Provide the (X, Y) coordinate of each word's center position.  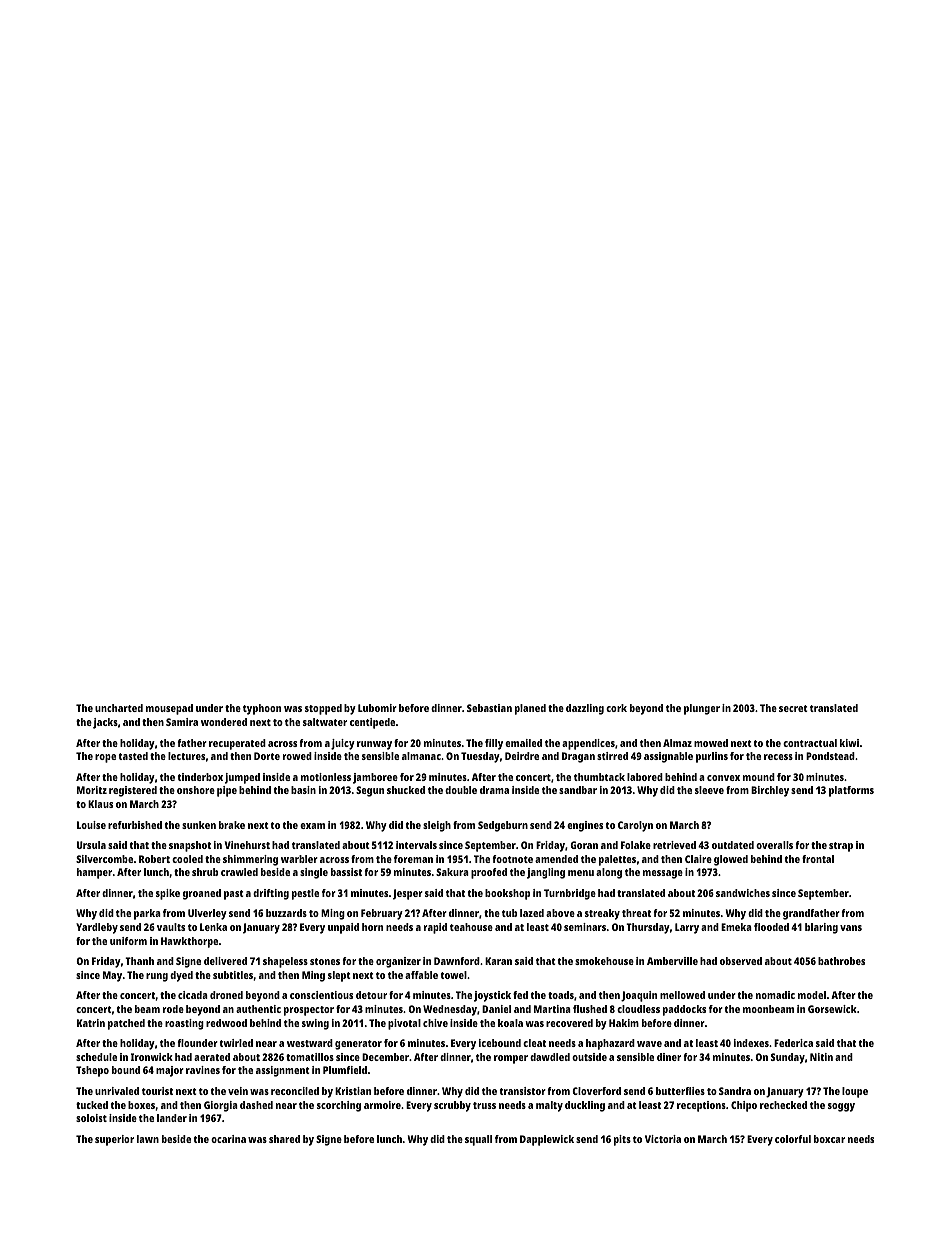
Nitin (821, 1057)
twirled (236, 1043)
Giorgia (221, 1106)
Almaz (677, 743)
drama (494, 790)
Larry (687, 928)
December (385, 1057)
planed (530, 709)
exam (312, 826)
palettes (617, 860)
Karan (498, 961)
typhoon (262, 709)
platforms (851, 791)
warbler (299, 859)
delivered (225, 961)
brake (232, 825)
